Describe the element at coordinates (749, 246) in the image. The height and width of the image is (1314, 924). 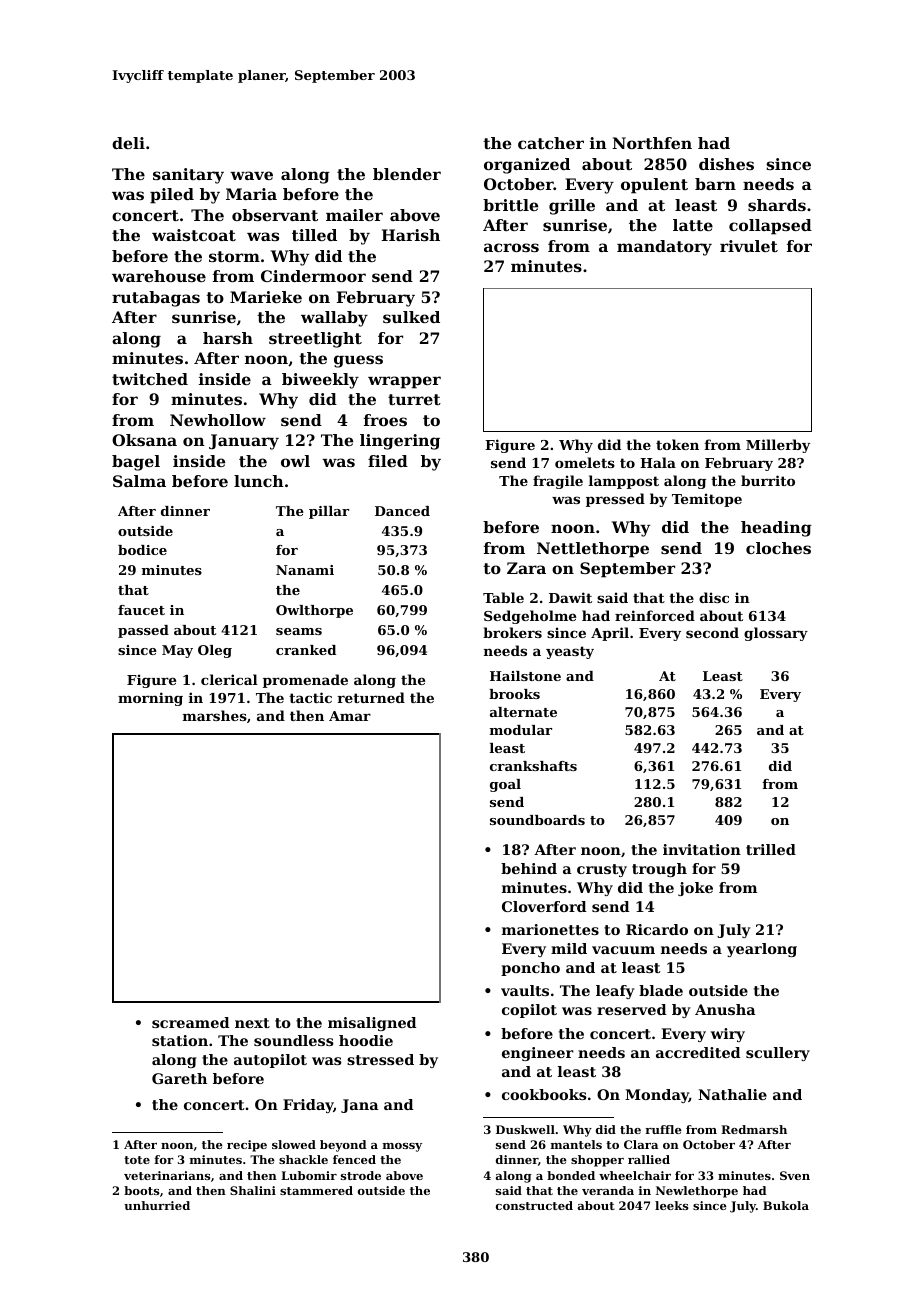
I see `rivulet` at that location.
